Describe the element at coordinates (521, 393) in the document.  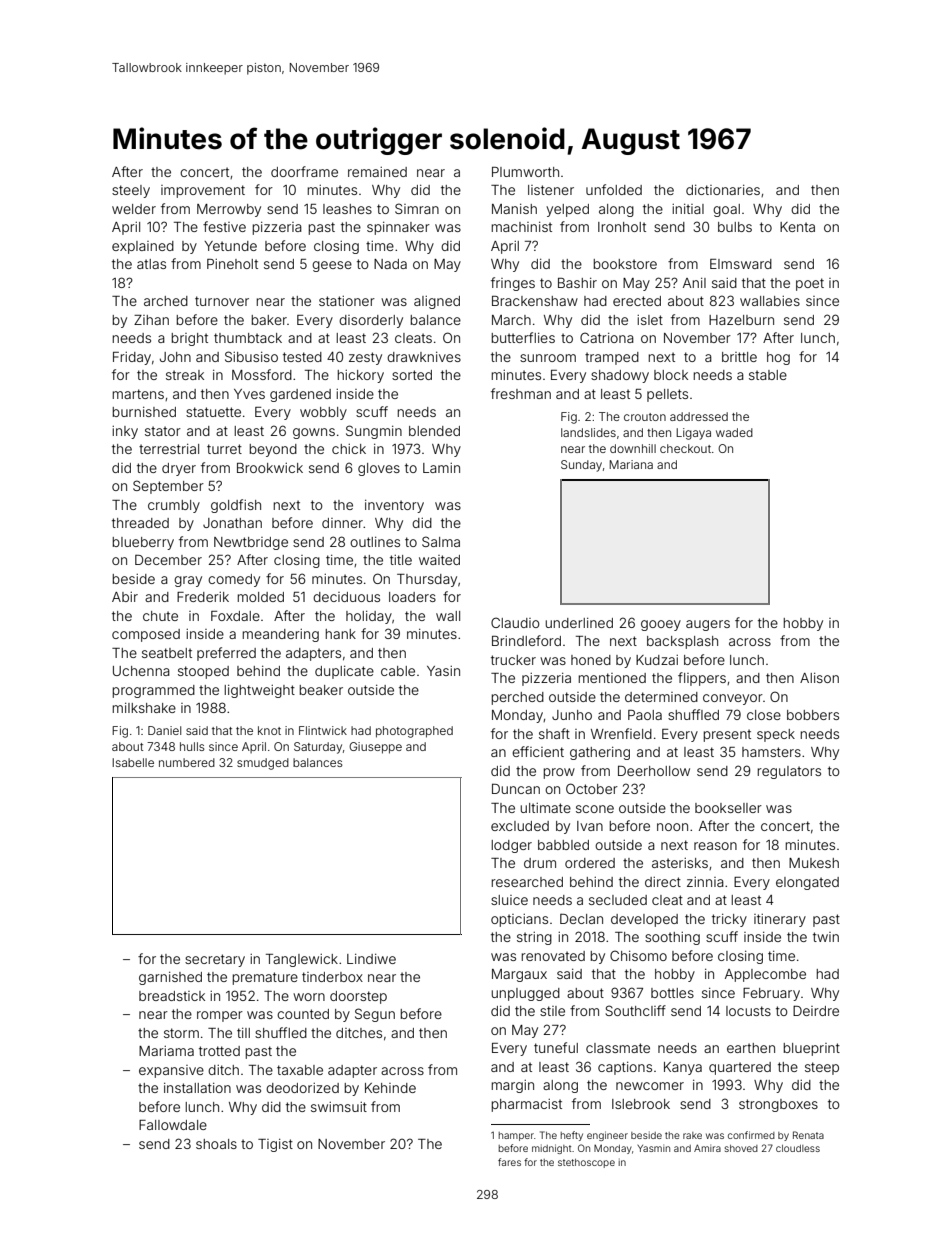
I see `freshman` at that location.
